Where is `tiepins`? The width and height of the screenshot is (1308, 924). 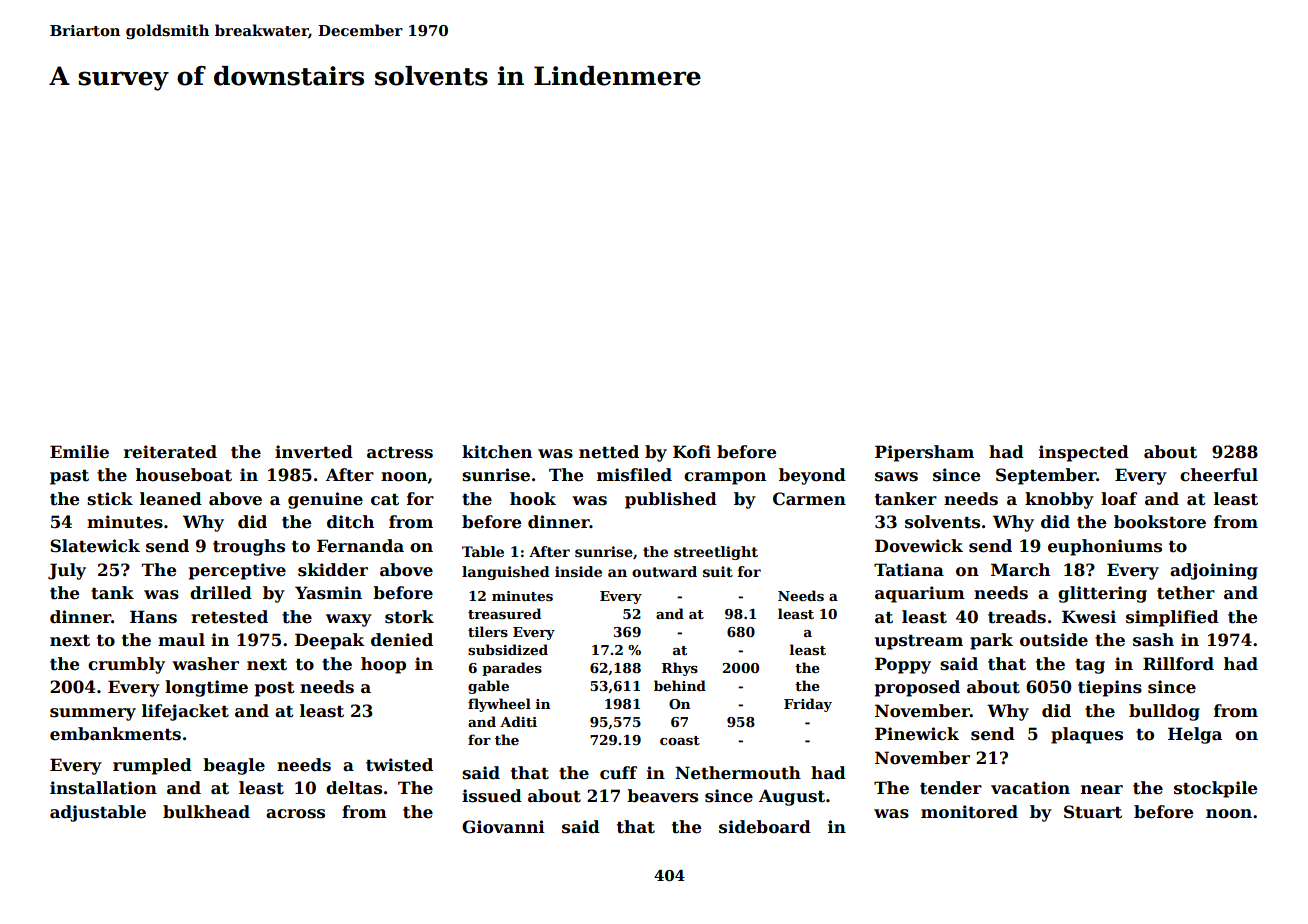
tiepins is located at coordinates (1110, 688).
